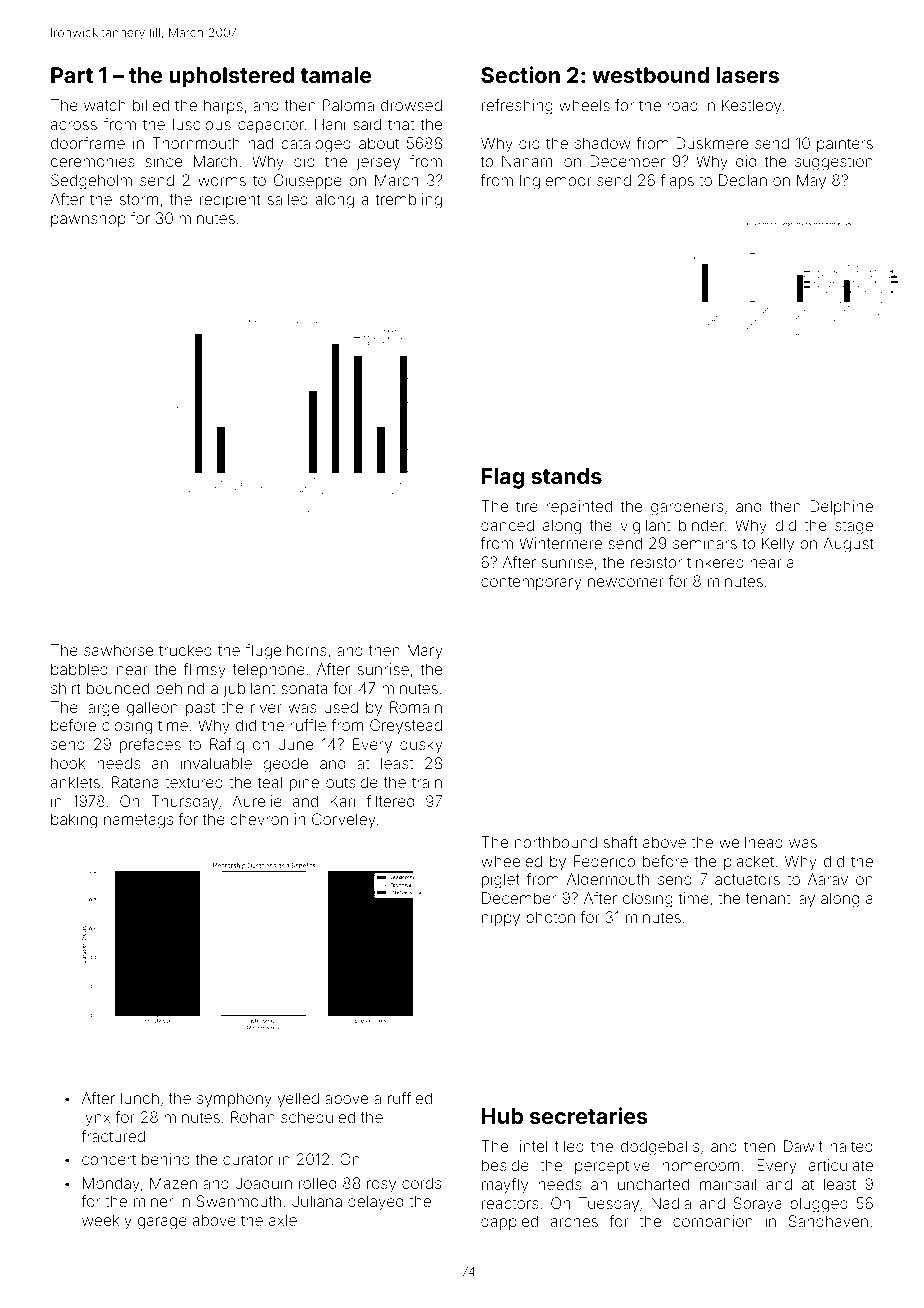 The width and height of the screenshot is (924, 1308). What do you see at coordinates (660, 1148) in the screenshot?
I see `dodgeballs` at bounding box center [660, 1148].
